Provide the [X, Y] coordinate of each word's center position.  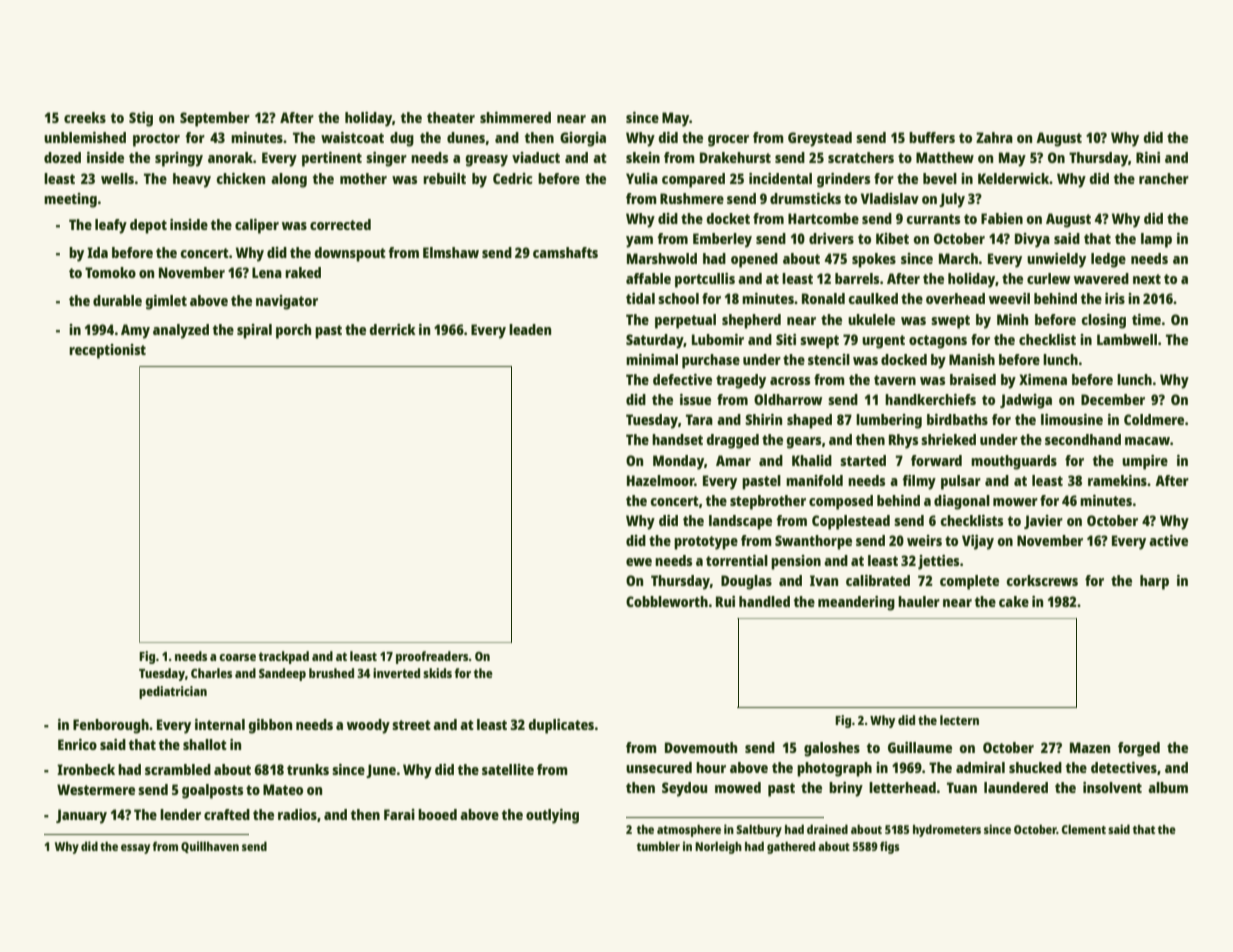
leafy [111, 226]
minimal [652, 359]
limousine [1072, 419]
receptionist [107, 351]
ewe [639, 562]
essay [135, 849]
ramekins [1117, 480]
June [381, 771]
